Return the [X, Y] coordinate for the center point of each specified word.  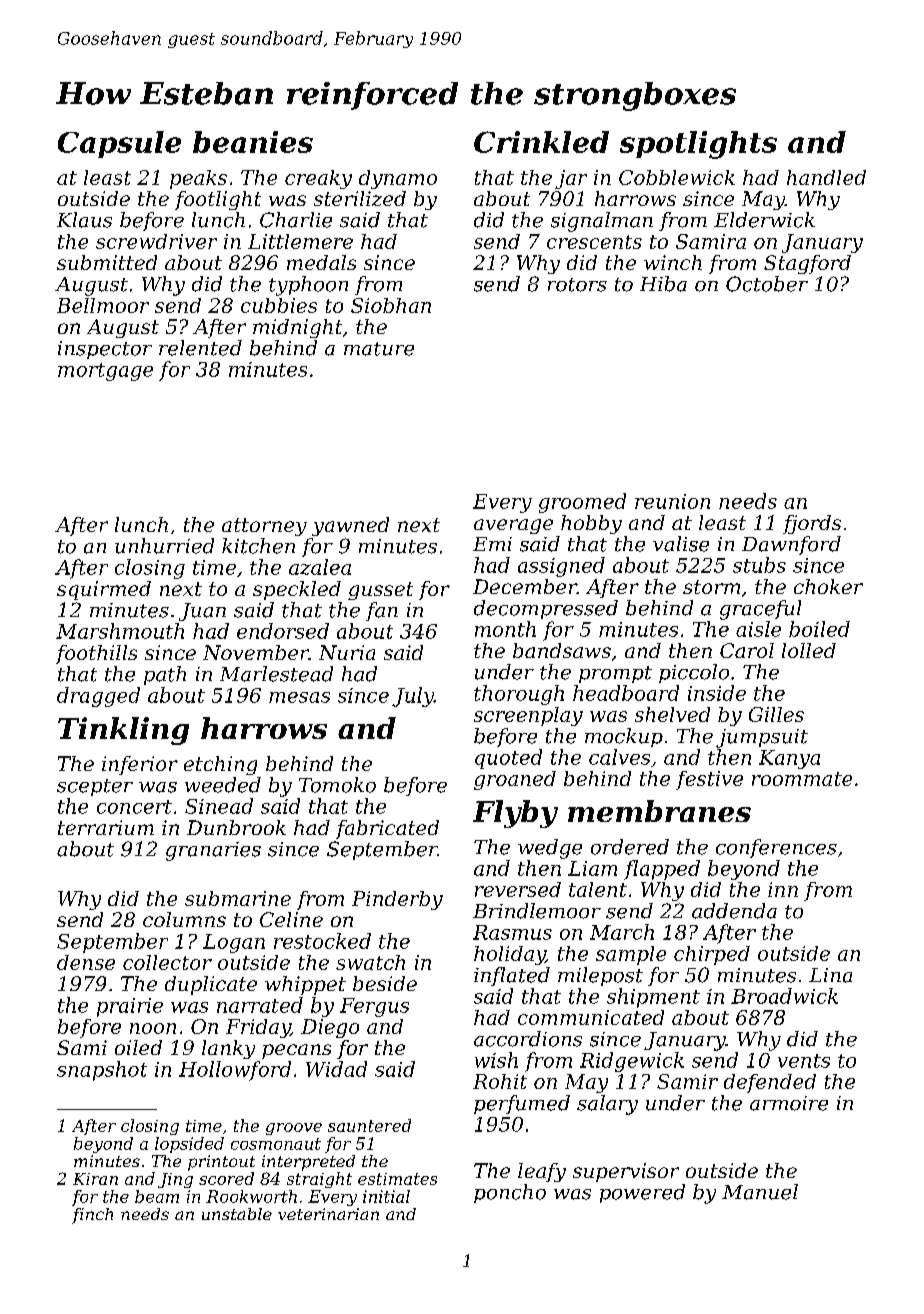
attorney [264, 527]
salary [607, 1105]
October [767, 284]
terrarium [106, 827]
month [505, 629]
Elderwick [764, 220]
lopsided [189, 1145]
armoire [789, 1103]
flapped [662, 870]
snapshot [102, 1071]
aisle [758, 629]
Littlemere [300, 241]
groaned [515, 780]
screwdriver [156, 241]
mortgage [105, 372]
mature [379, 349]
